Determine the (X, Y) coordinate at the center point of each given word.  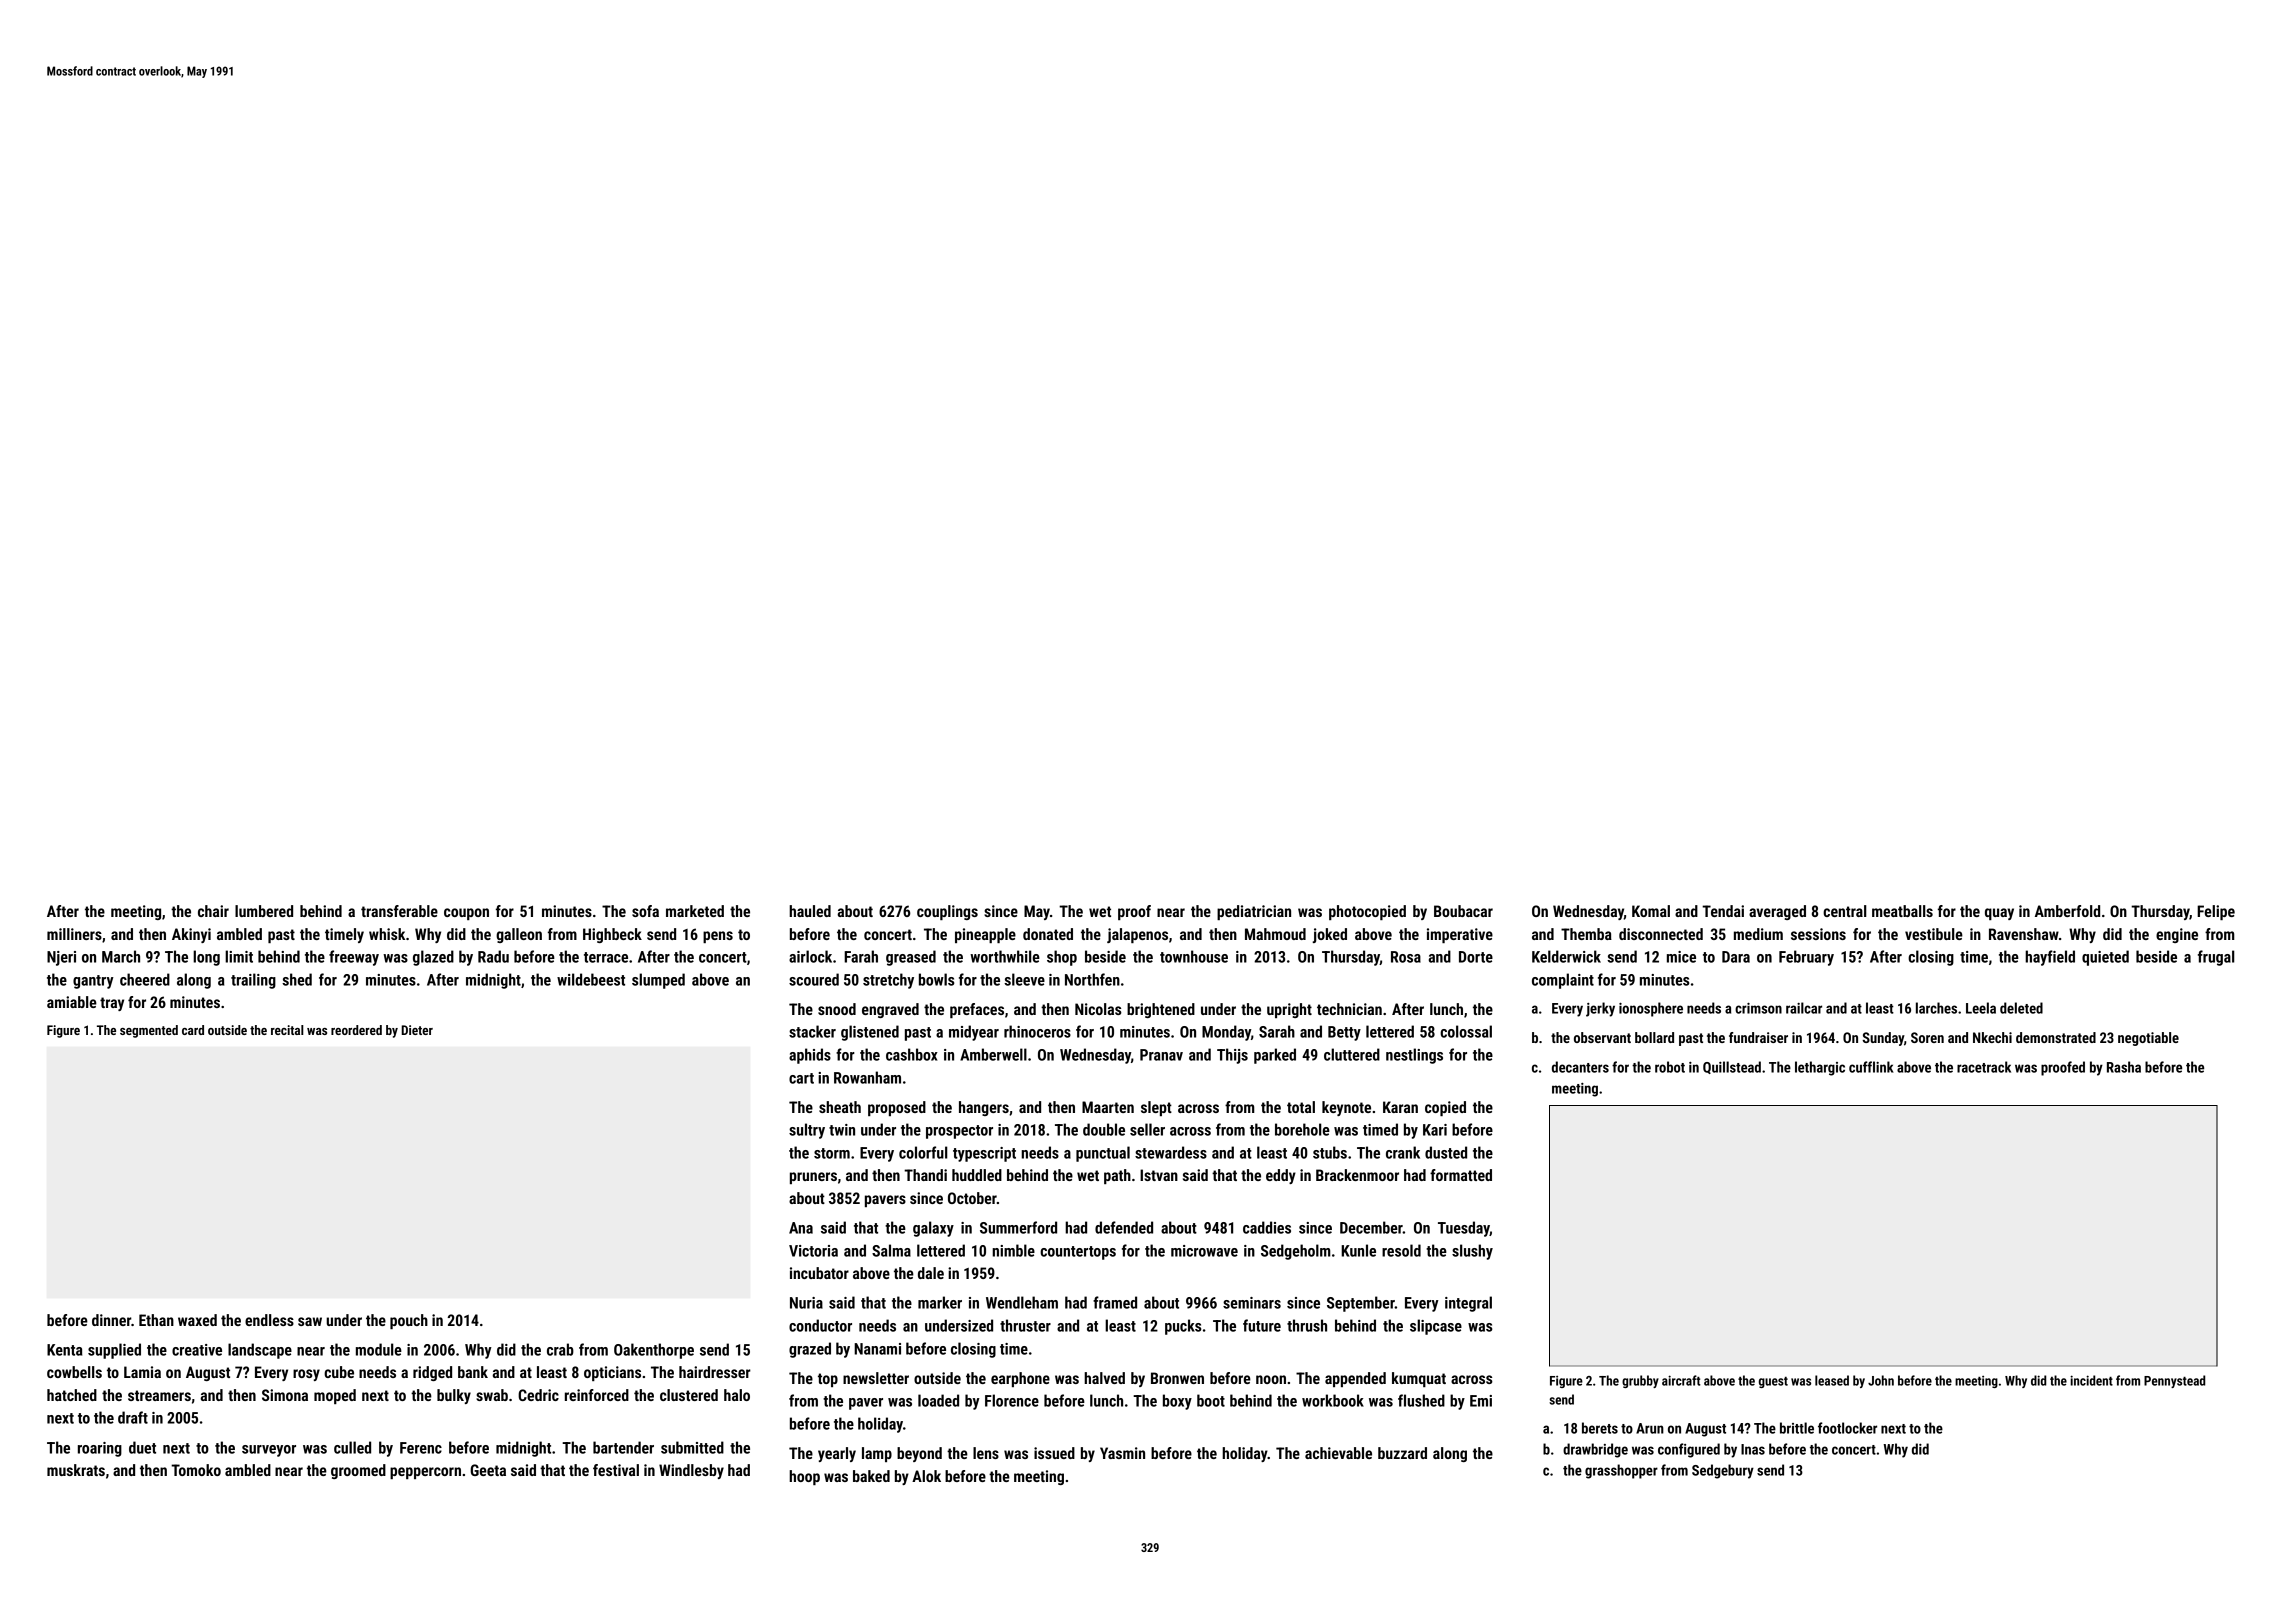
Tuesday (1464, 1229)
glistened (870, 1033)
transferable (399, 911)
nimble (1013, 1250)
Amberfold (2067, 911)
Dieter (417, 1030)
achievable (1338, 1453)
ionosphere (1651, 1009)
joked (1329, 935)
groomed (358, 1471)
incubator (819, 1273)
